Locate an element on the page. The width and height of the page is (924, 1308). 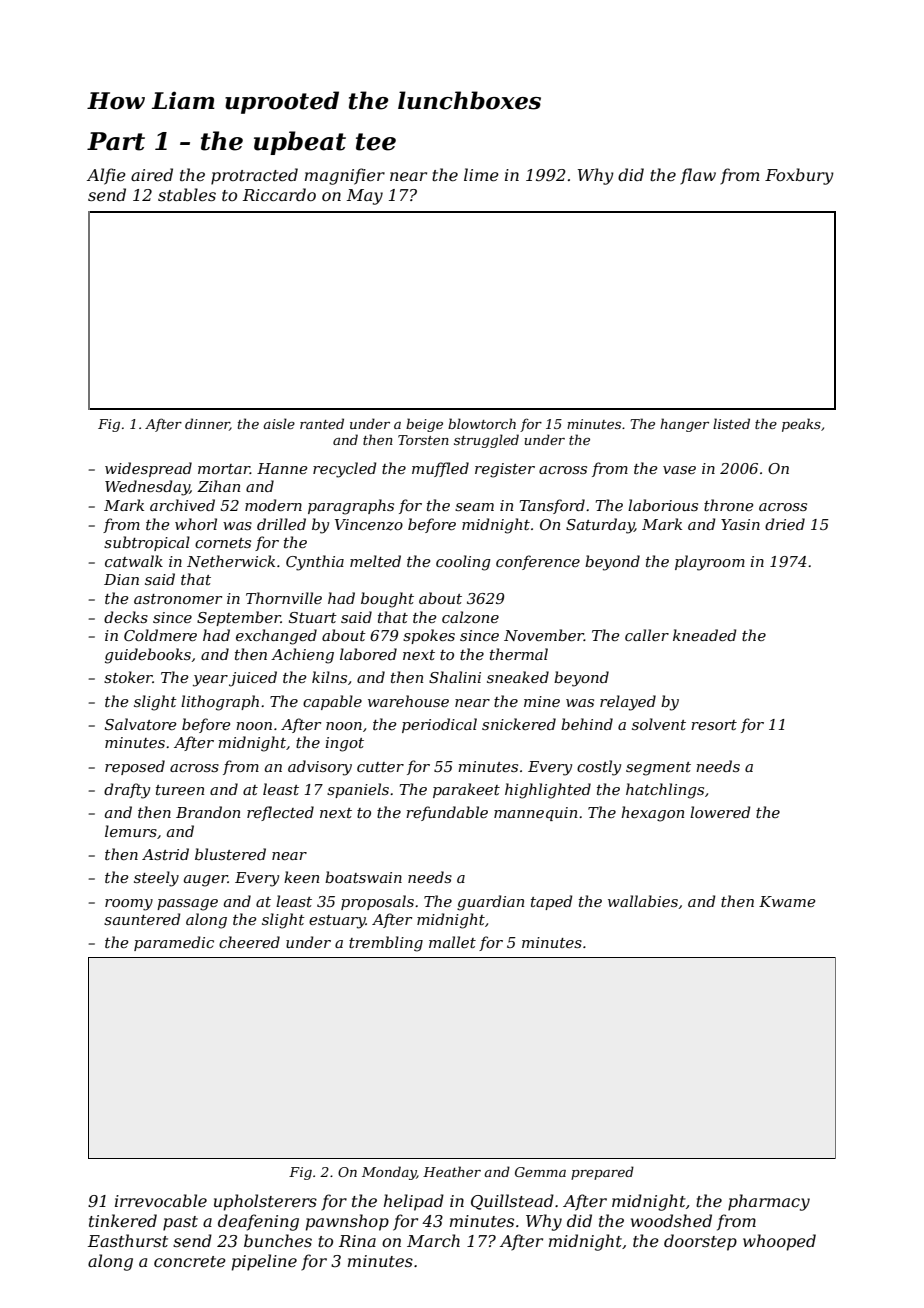
caller is located at coordinates (647, 635).
